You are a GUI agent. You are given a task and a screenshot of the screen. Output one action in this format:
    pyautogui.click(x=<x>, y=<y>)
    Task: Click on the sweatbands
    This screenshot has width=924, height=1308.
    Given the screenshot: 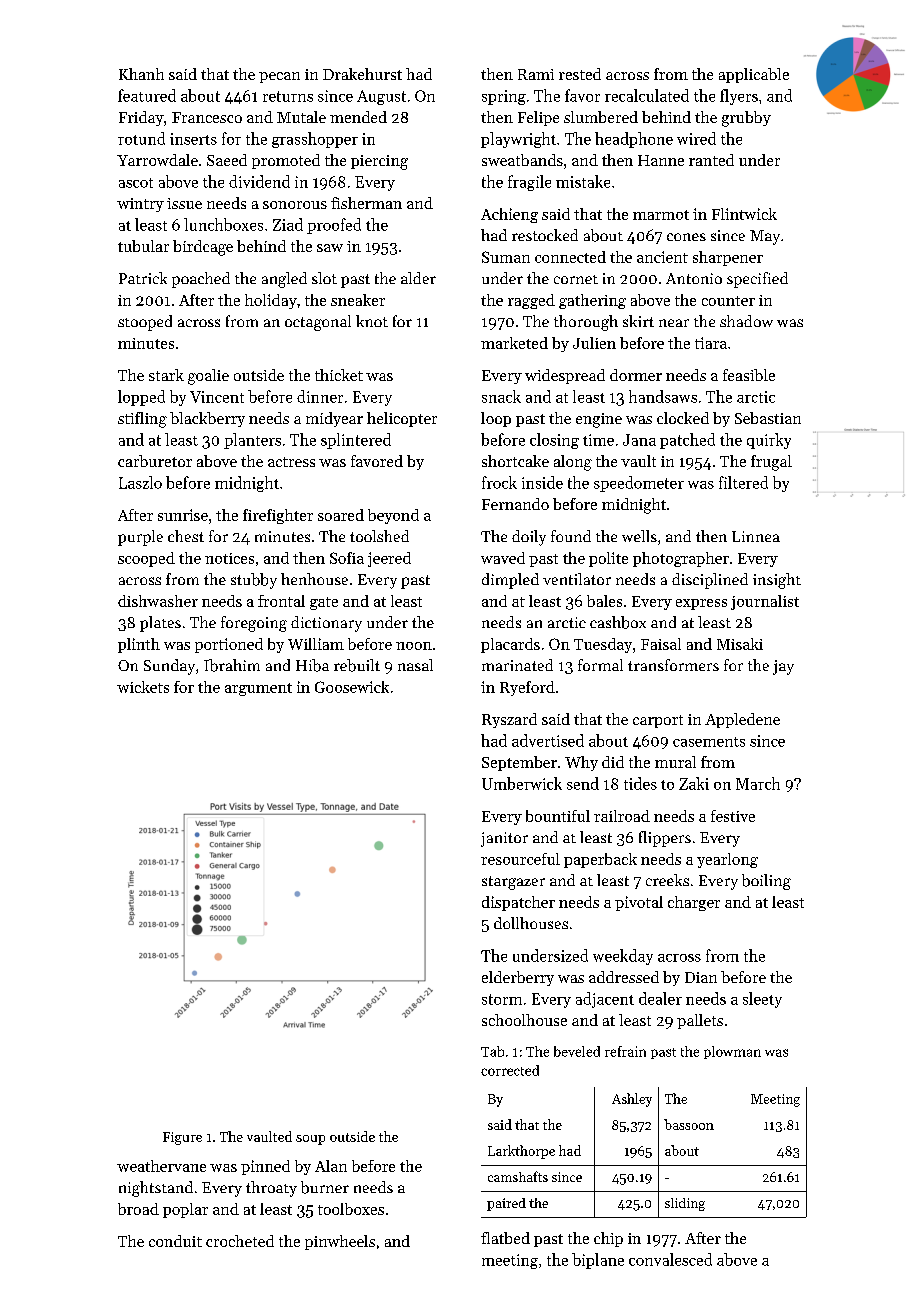 What is the action you would take?
    pyautogui.click(x=522, y=160)
